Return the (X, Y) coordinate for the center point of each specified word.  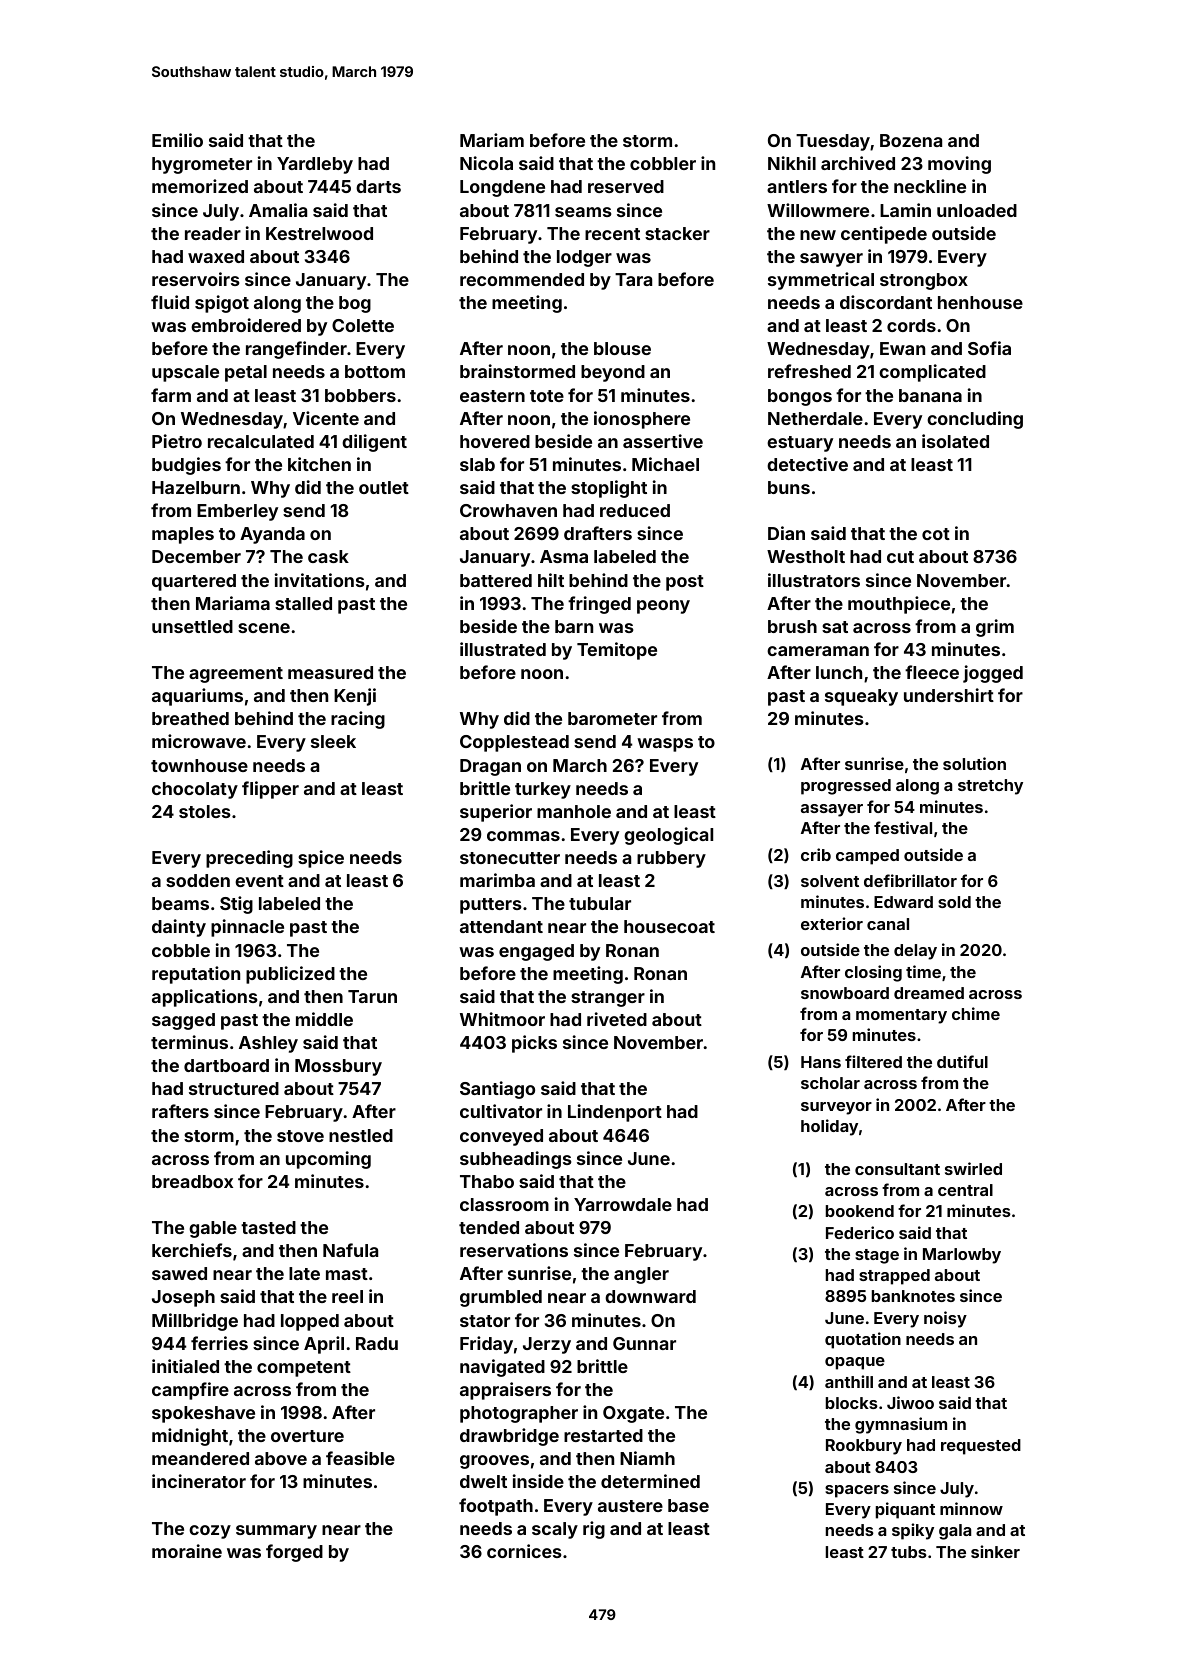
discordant (886, 302)
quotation (863, 1340)
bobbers (360, 395)
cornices (524, 1551)
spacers (857, 1491)
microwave (199, 741)
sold (954, 902)
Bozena (911, 140)
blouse (622, 348)
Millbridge (195, 1322)
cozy (210, 1532)
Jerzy (547, 1345)
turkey (543, 790)
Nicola (486, 163)
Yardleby (315, 165)
